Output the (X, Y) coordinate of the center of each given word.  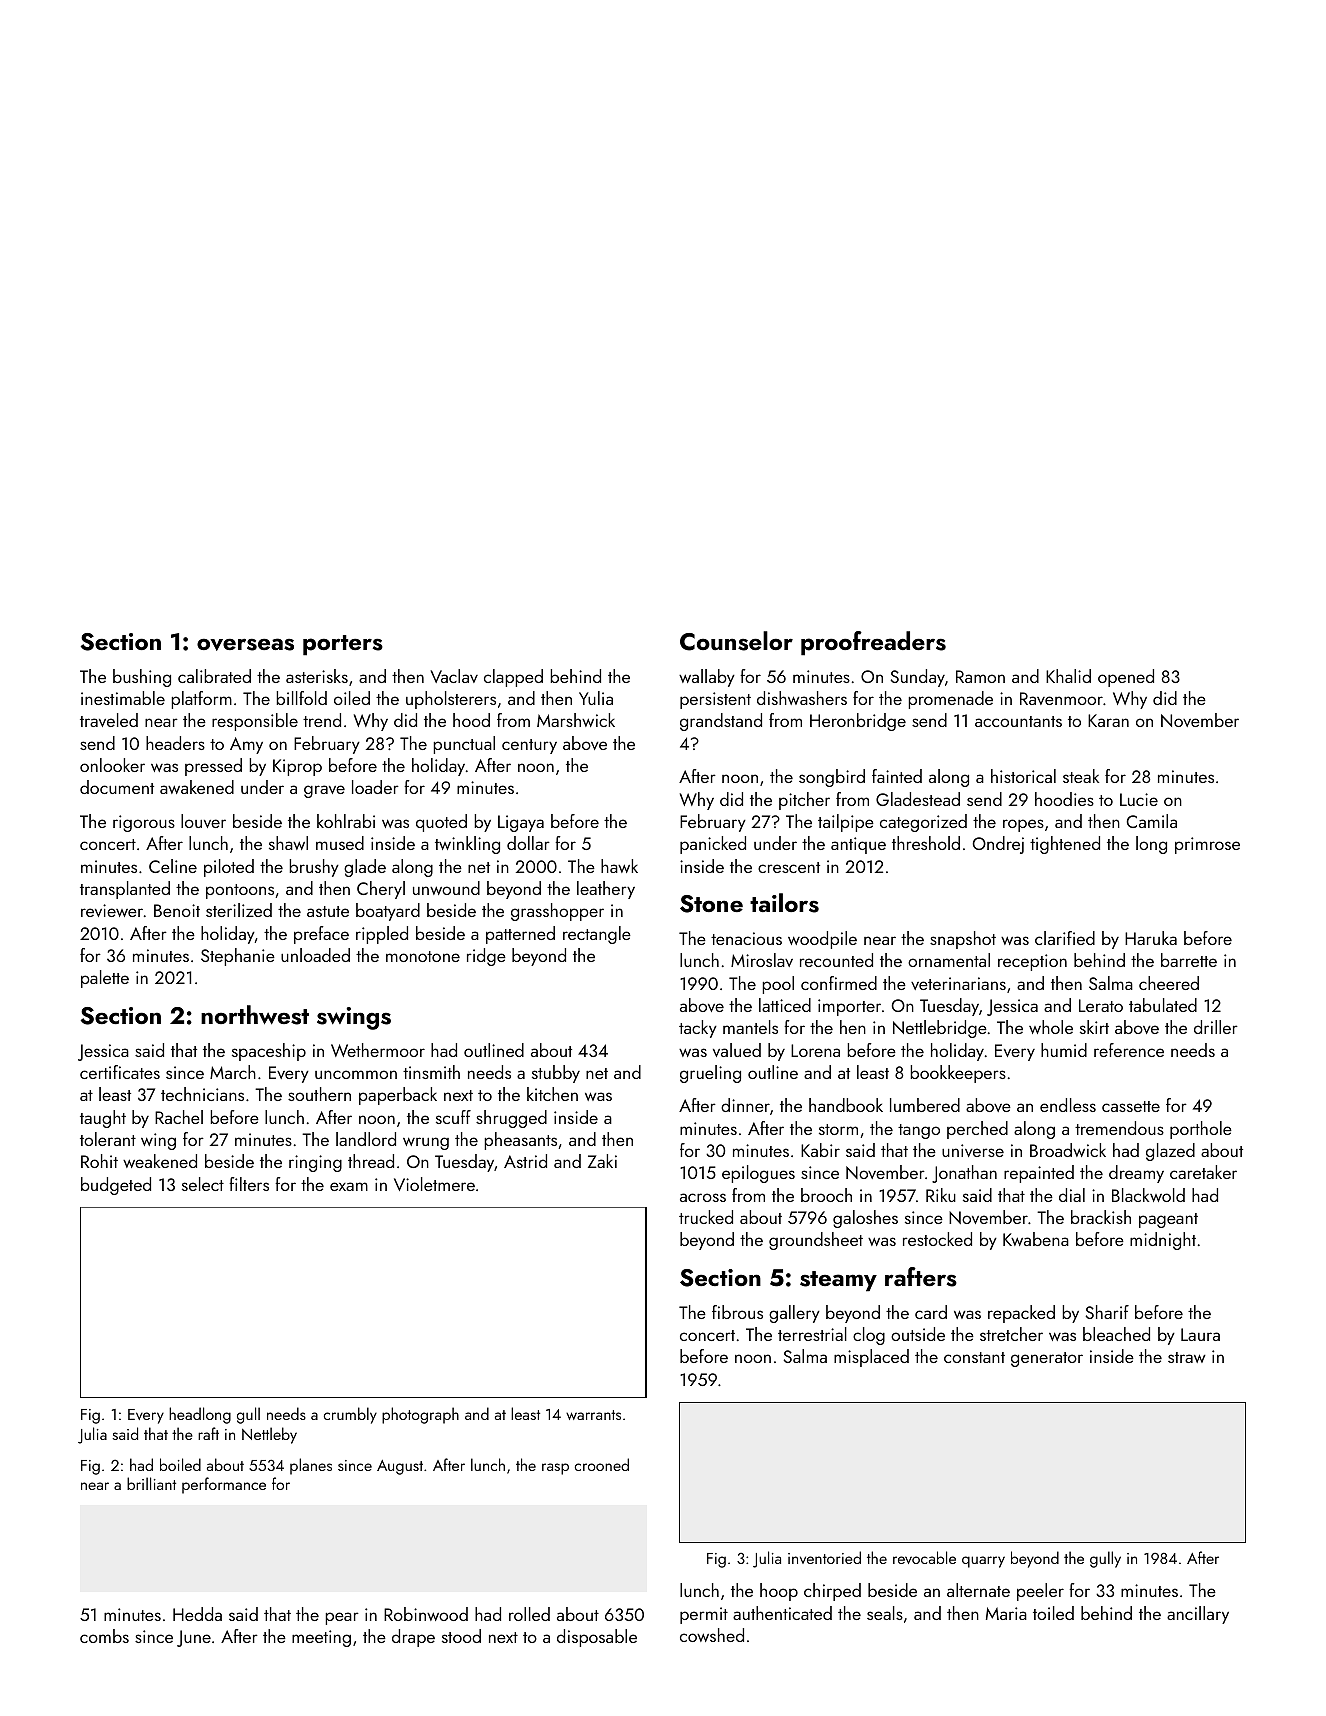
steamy (838, 1281)
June (194, 1638)
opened (1126, 678)
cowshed (712, 1635)
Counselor (736, 641)
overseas (245, 644)
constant (974, 1357)
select (203, 1184)
